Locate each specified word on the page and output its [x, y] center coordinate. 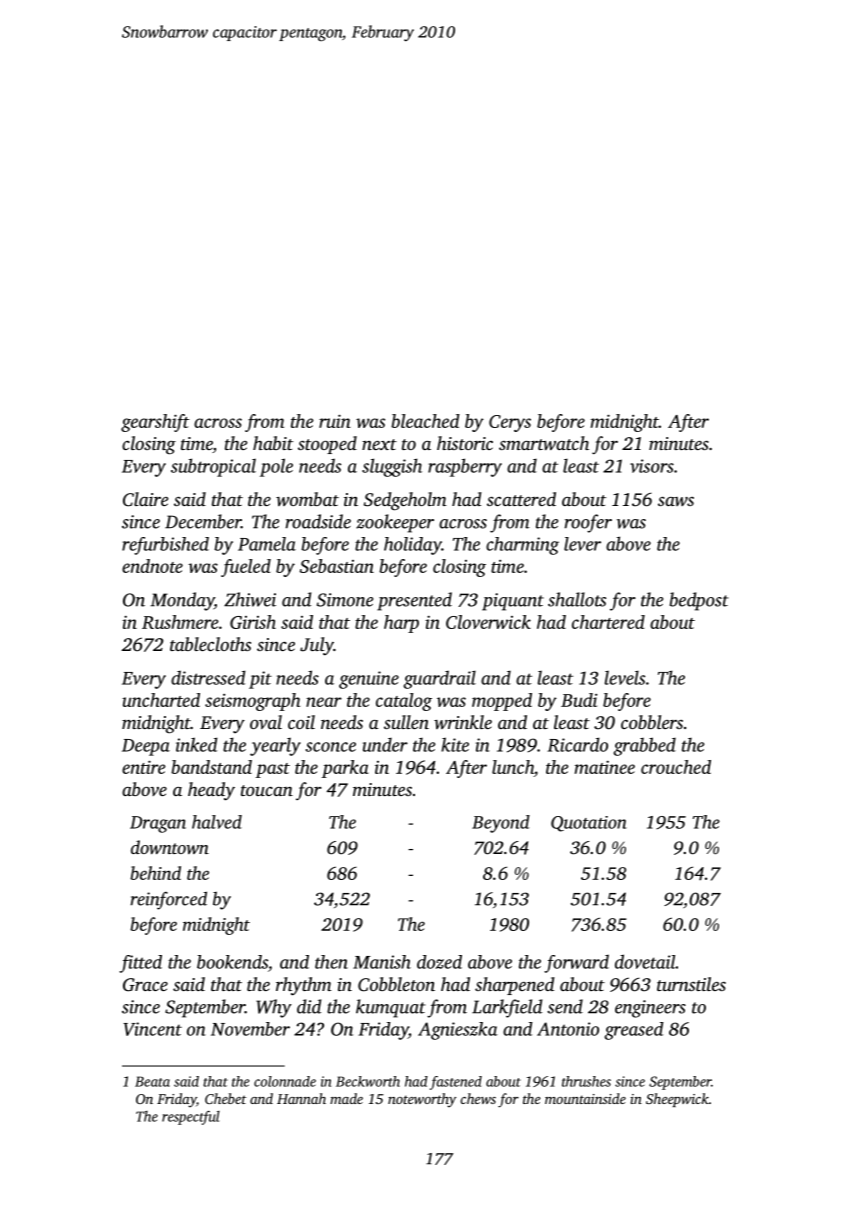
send [565, 1006]
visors [652, 466]
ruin [335, 421]
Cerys [510, 423]
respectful [191, 1118]
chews [478, 1098]
